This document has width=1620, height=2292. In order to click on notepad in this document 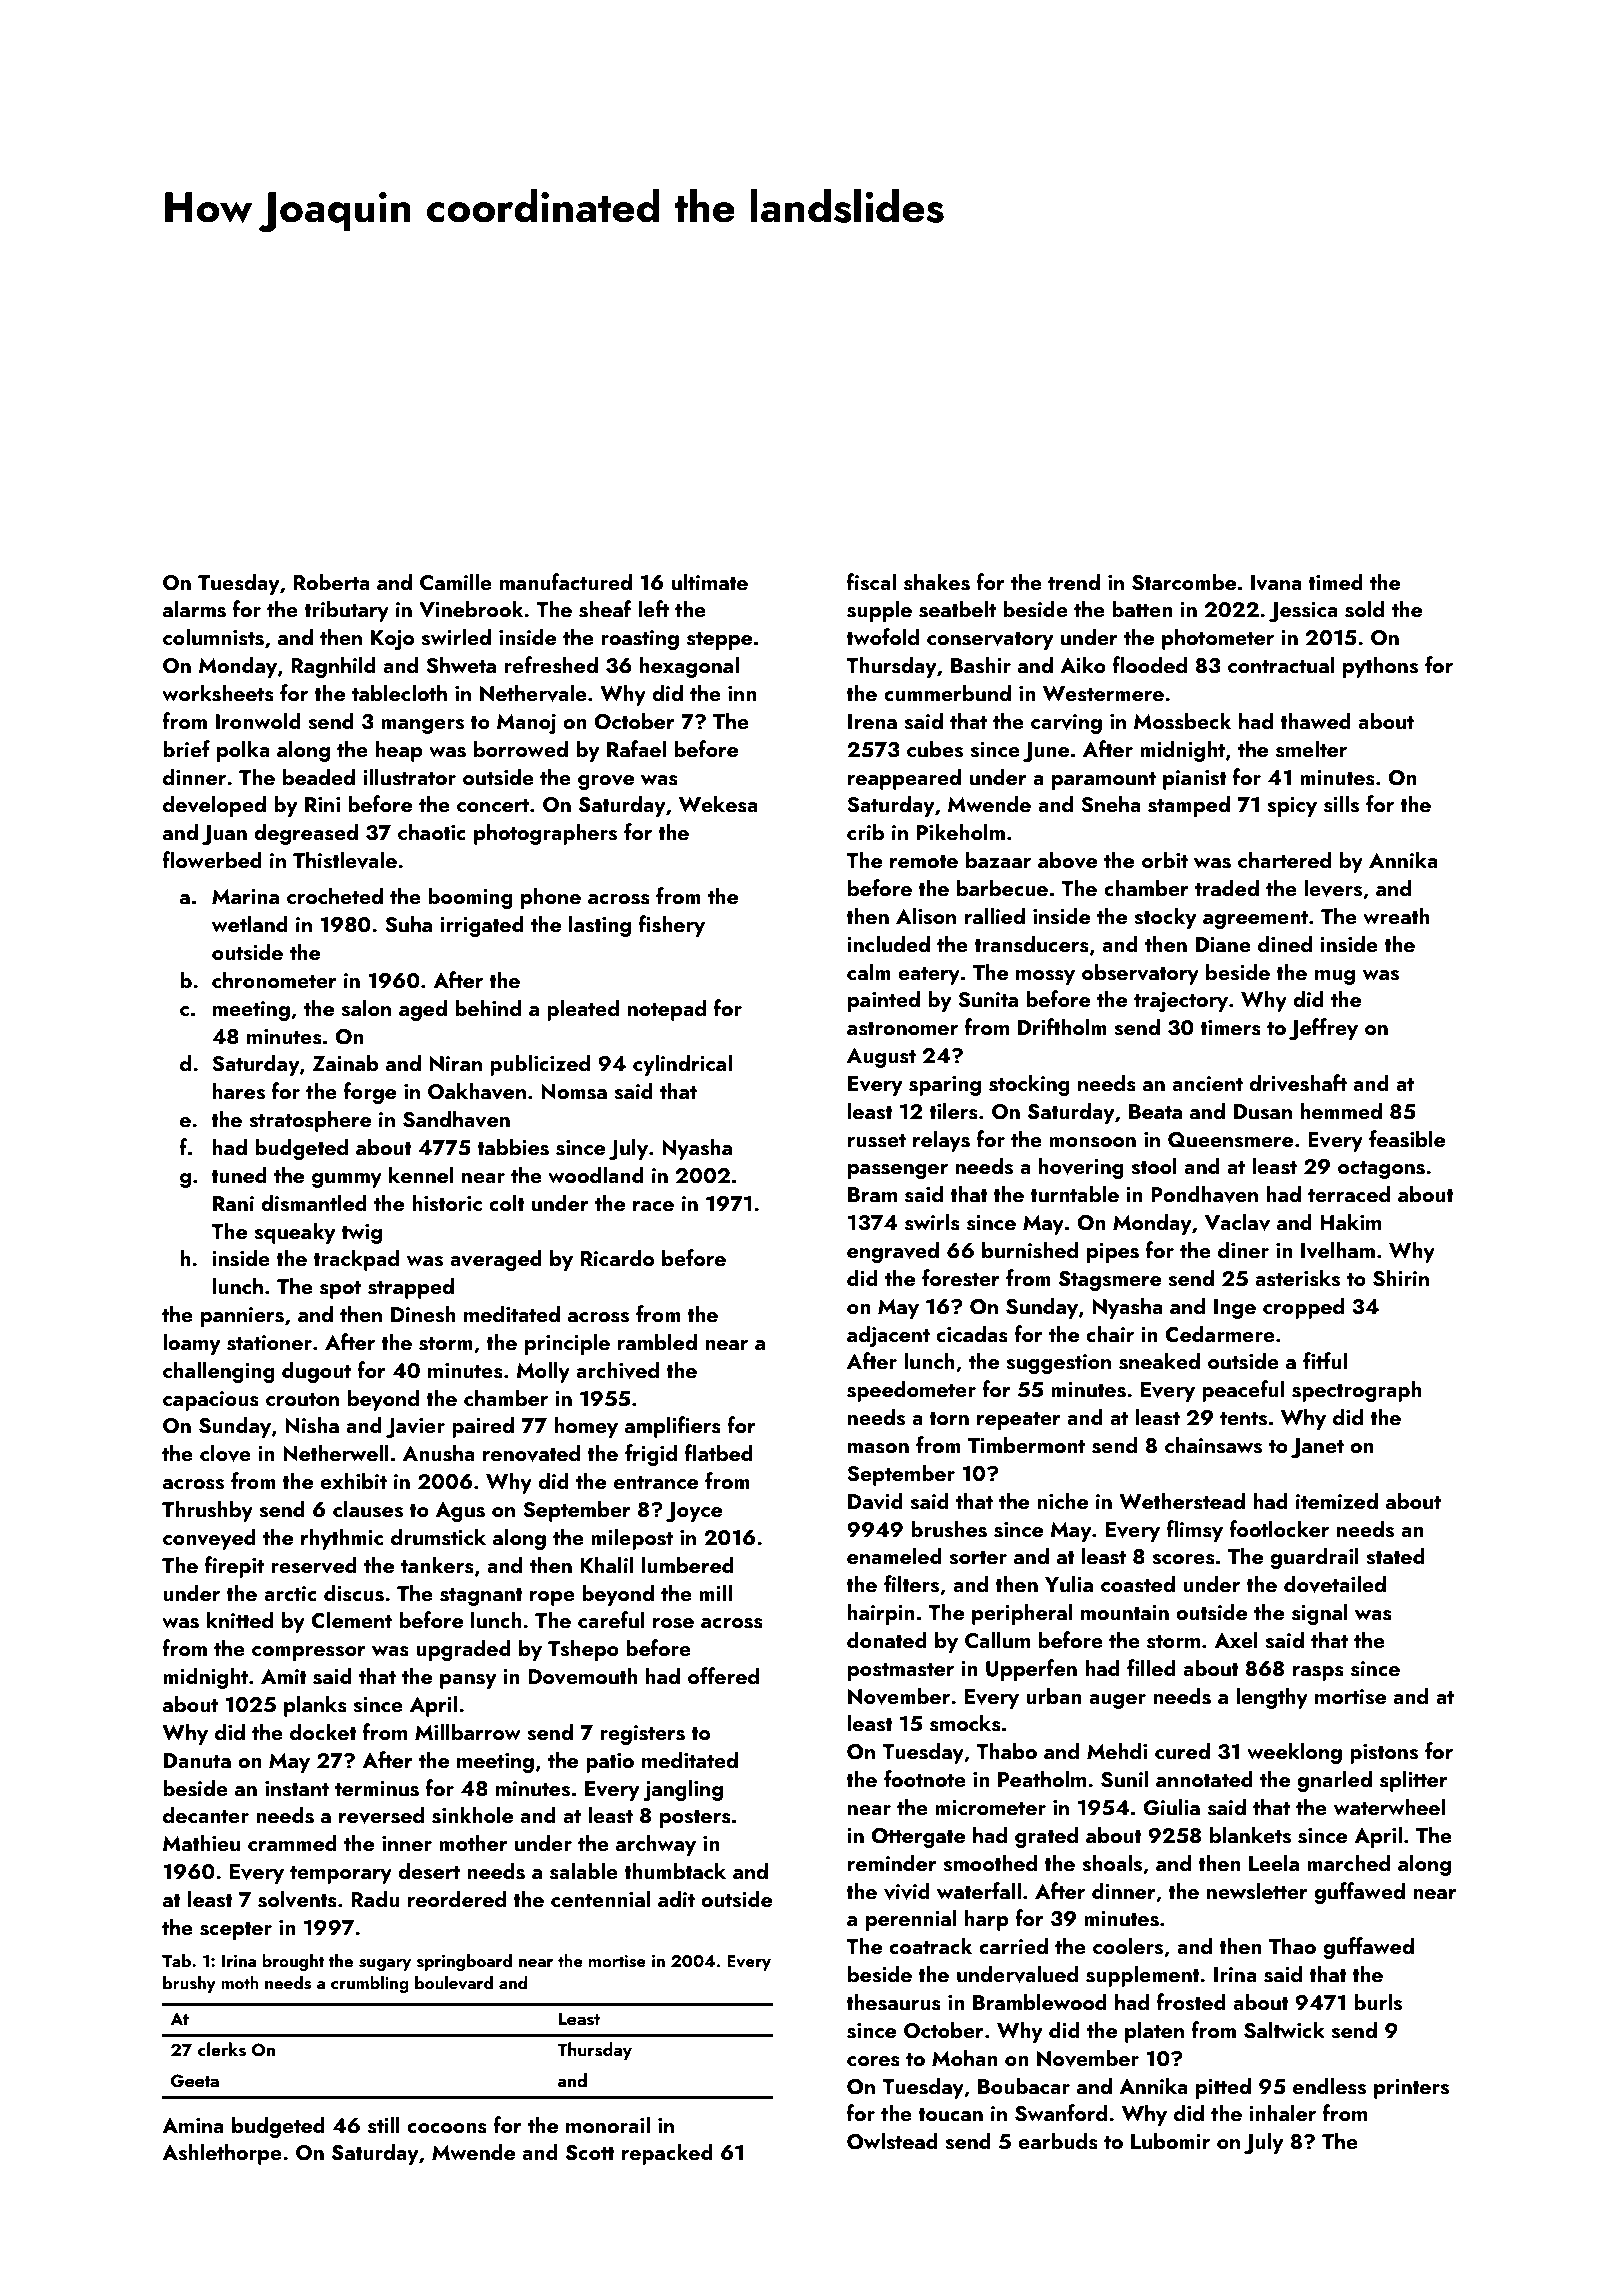, I will do `click(667, 1010)`.
